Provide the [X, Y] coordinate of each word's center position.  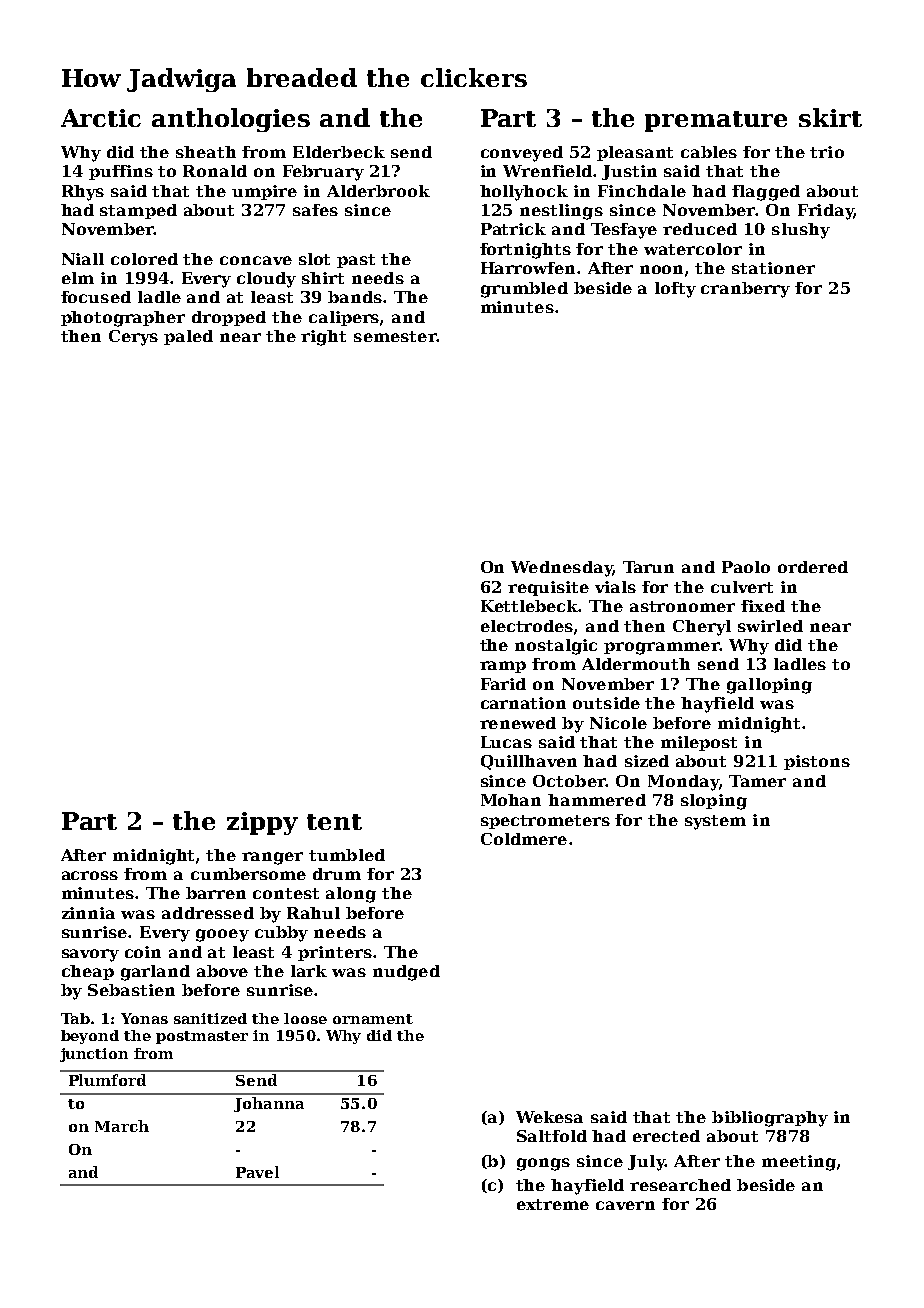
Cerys [133, 338]
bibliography [770, 1119]
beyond [90, 1037]
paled [188, 337]
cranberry [745, 290]
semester [395, 336]
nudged [406, 973]
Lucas [506, 742]
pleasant [635, 153]
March [122, 1126]
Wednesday [562, 569]
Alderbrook [378, 191]
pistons [817, 762]
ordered [813, 567]
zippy [262, 823]
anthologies [231, 120]
